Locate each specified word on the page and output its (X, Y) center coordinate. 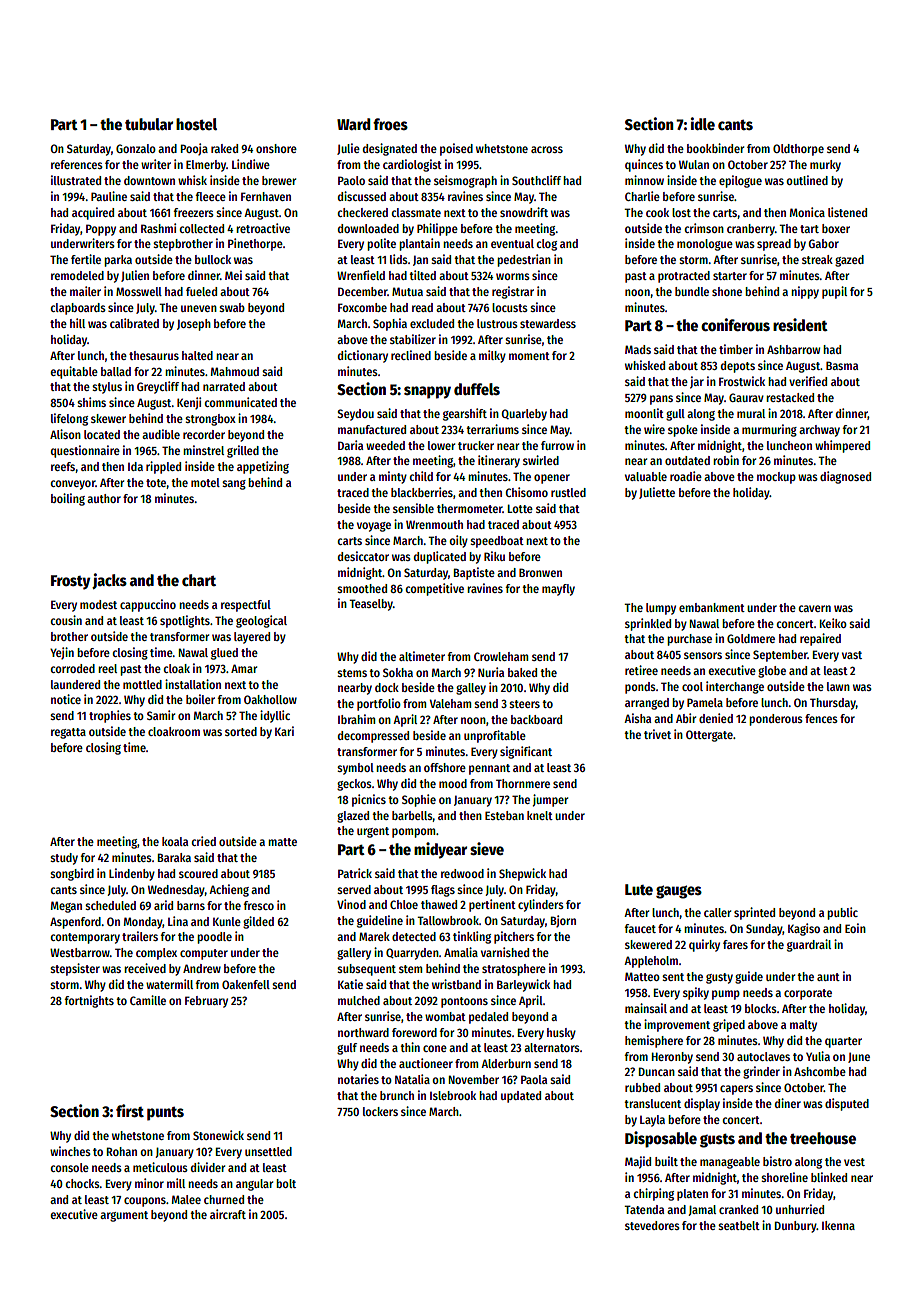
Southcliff (536, 180)
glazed (353, 817)
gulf (347, 1049)
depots (738, 367)
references (77, 164)
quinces (644, 165)
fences (821, 718)
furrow (557, 445)
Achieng (229, 890)
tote (156, 484)
